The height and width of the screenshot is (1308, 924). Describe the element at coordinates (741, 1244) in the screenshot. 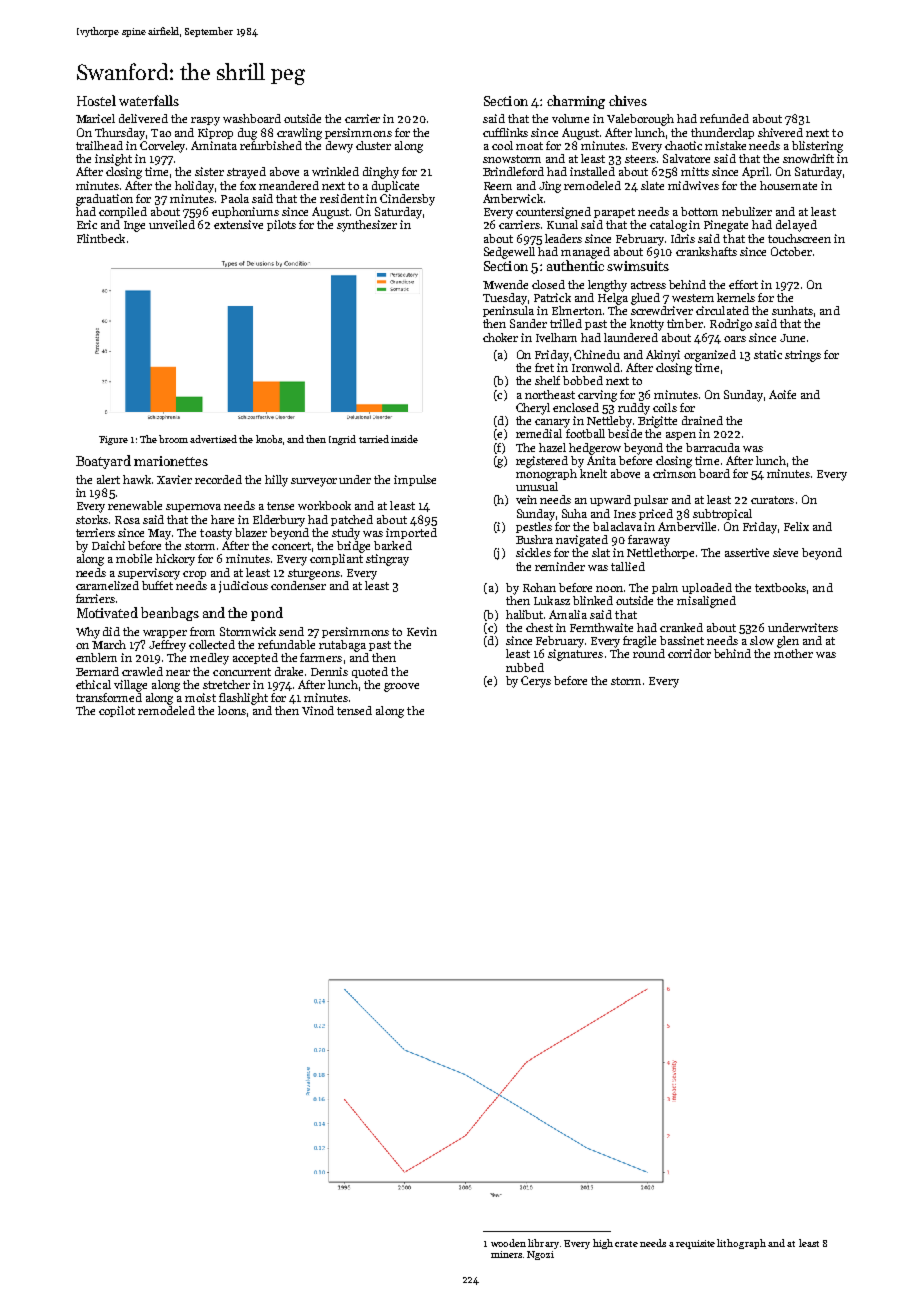

I see `lithograph` at that location.
